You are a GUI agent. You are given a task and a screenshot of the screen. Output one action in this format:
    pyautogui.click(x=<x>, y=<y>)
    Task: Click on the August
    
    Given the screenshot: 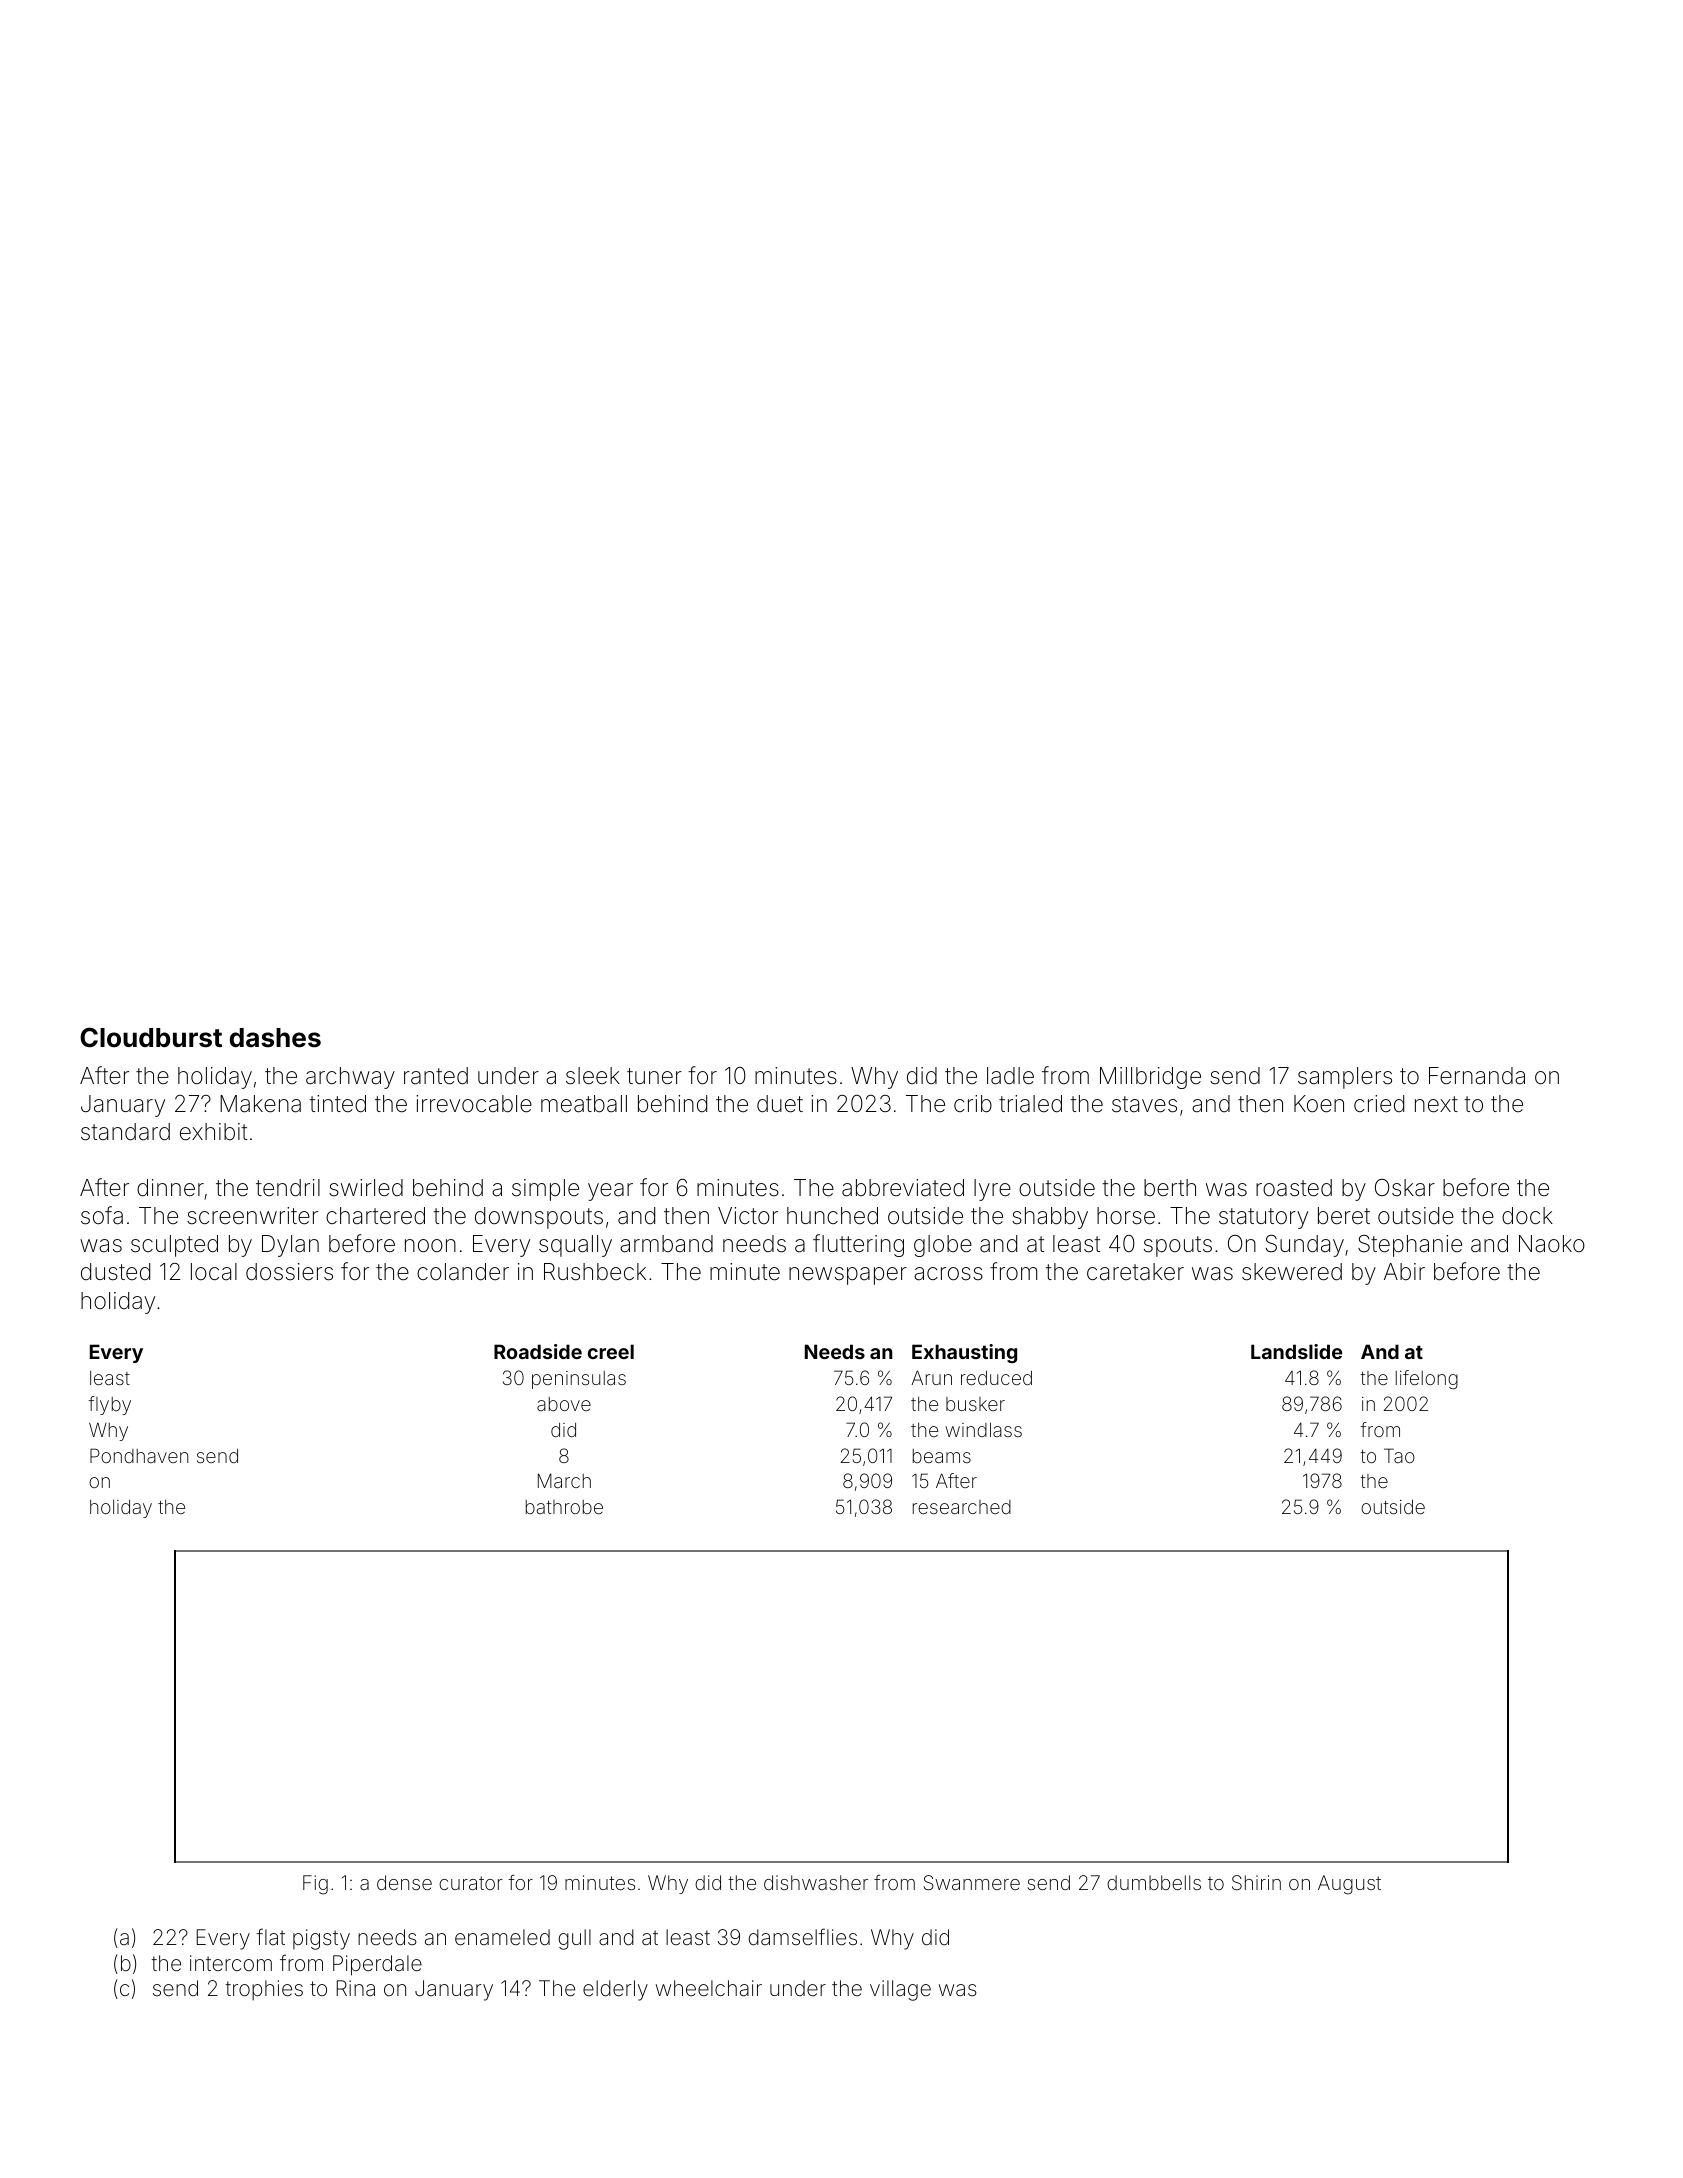 What is the action you would take?
    pyautogui.click(x=1349, y=1885)
